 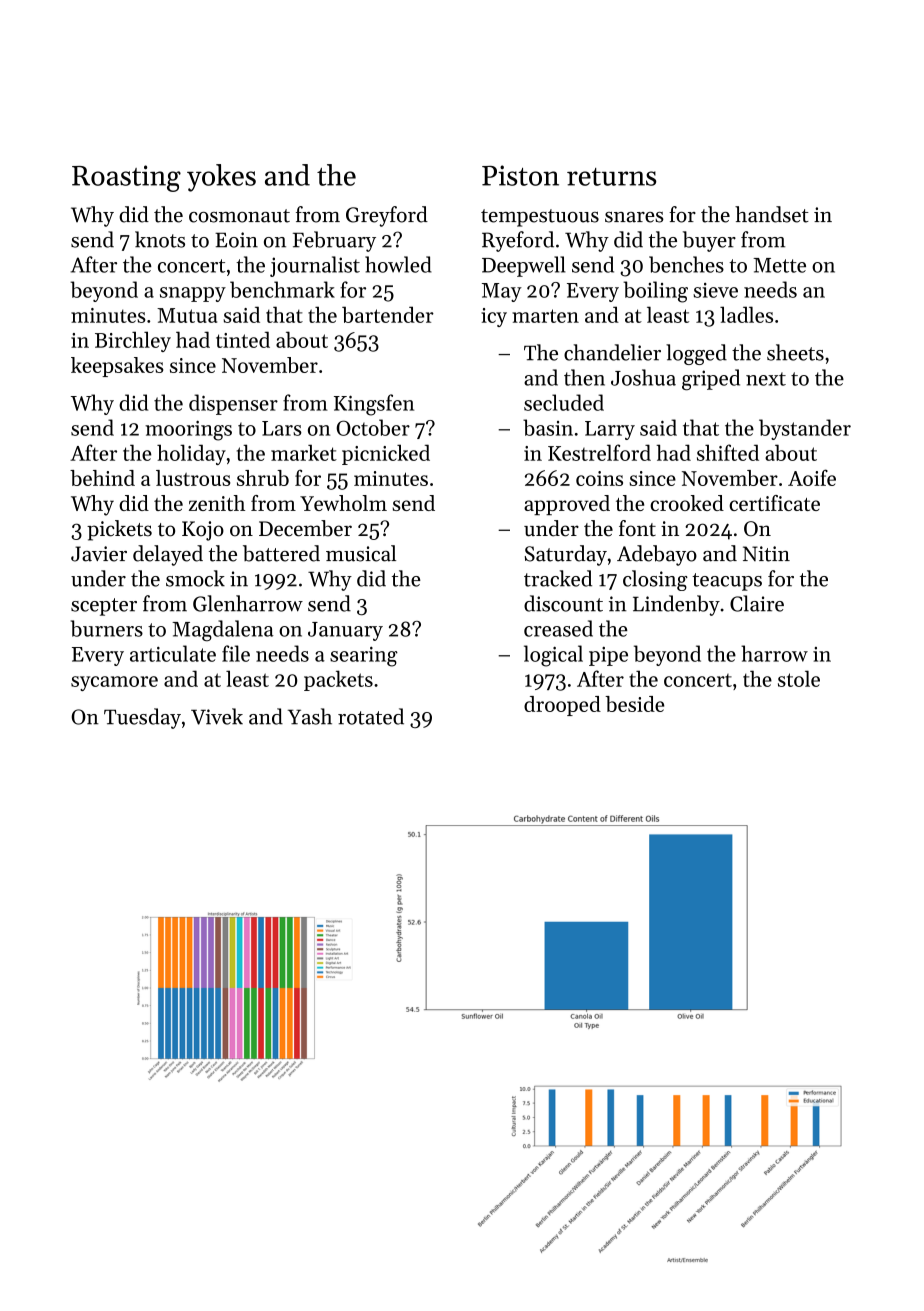 I want to click on handset, so click(x=772, y=214).
